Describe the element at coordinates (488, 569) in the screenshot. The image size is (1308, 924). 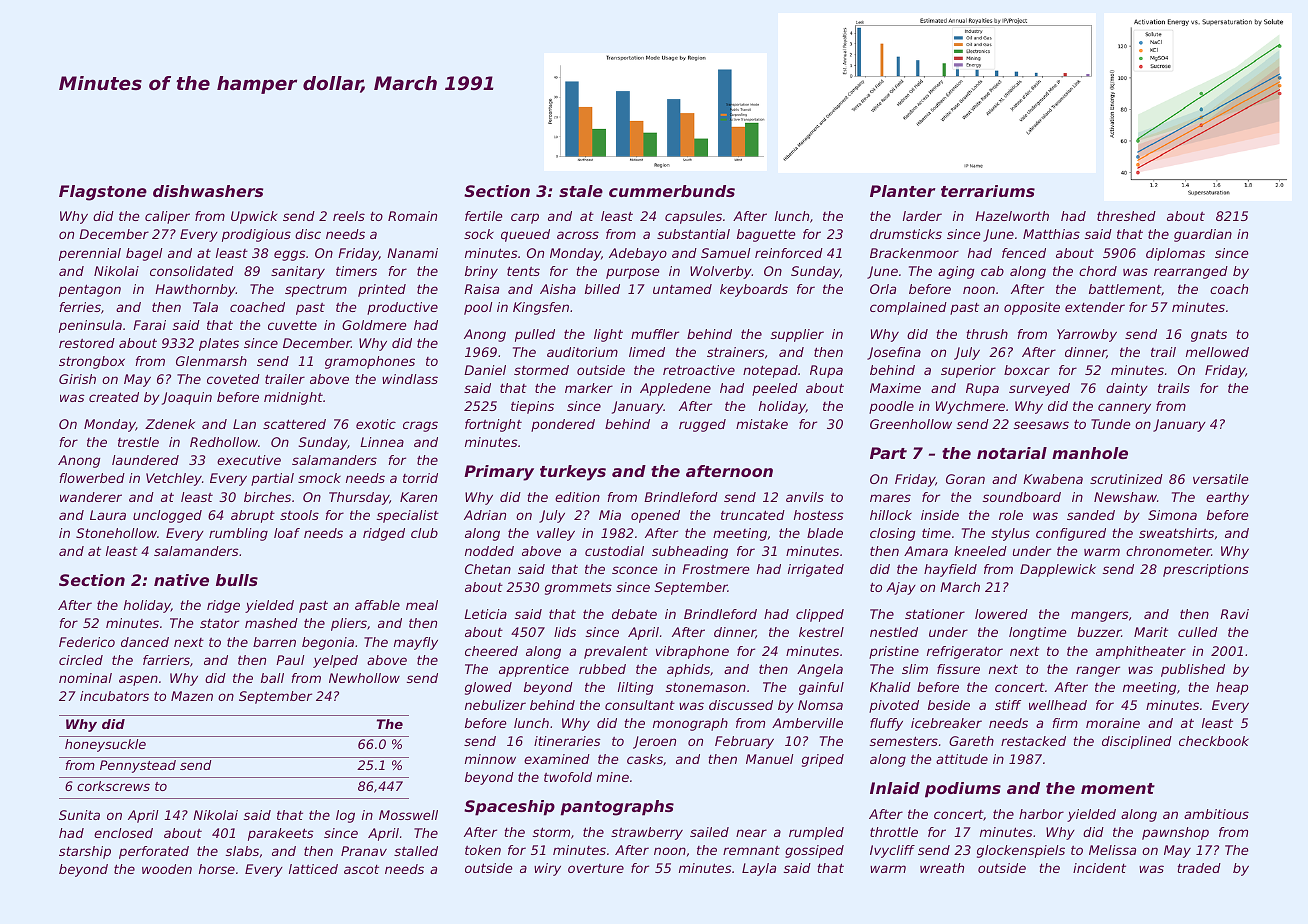
I see `Chetan` at that location.
